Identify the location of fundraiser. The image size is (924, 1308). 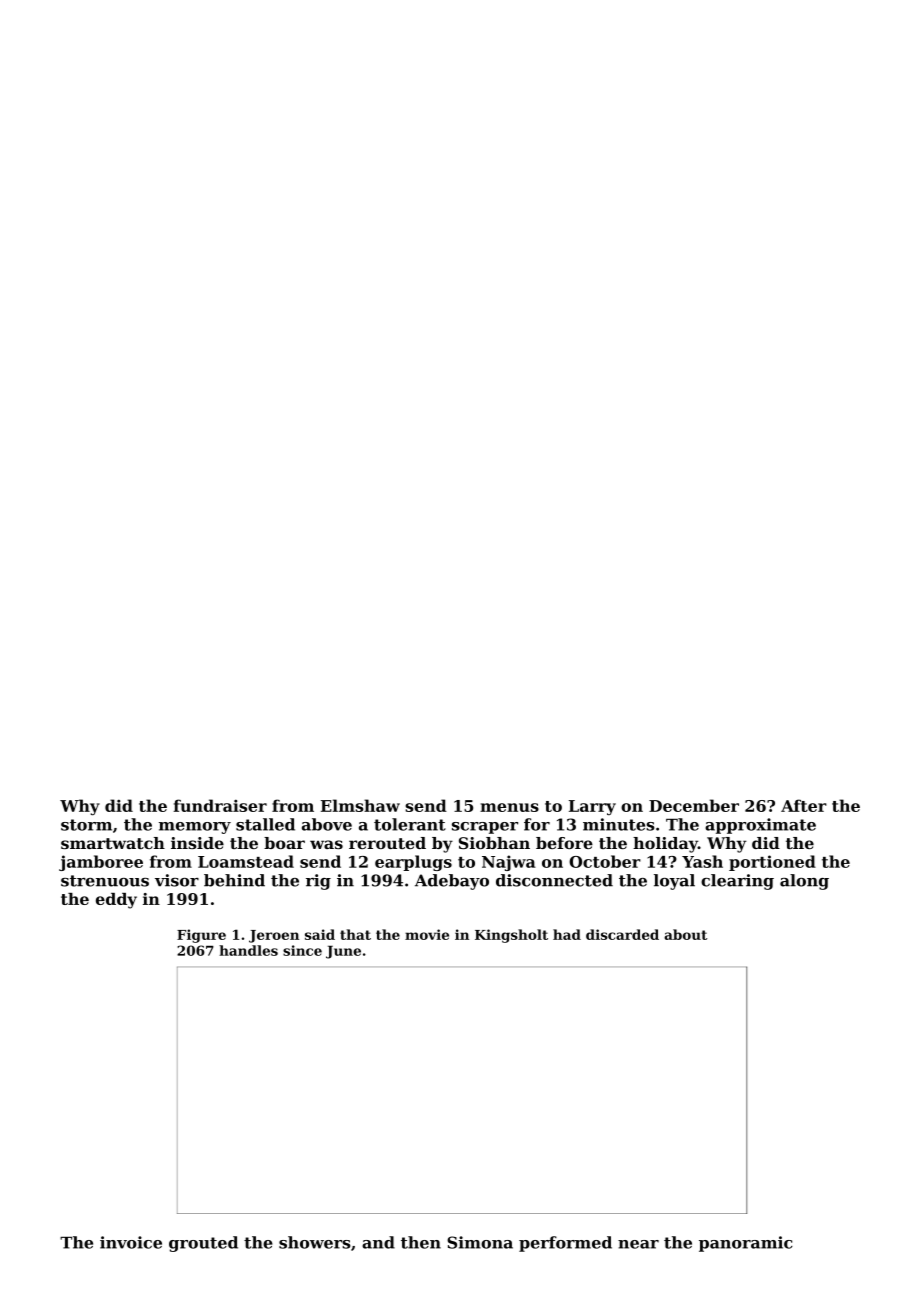
(220, 805).
